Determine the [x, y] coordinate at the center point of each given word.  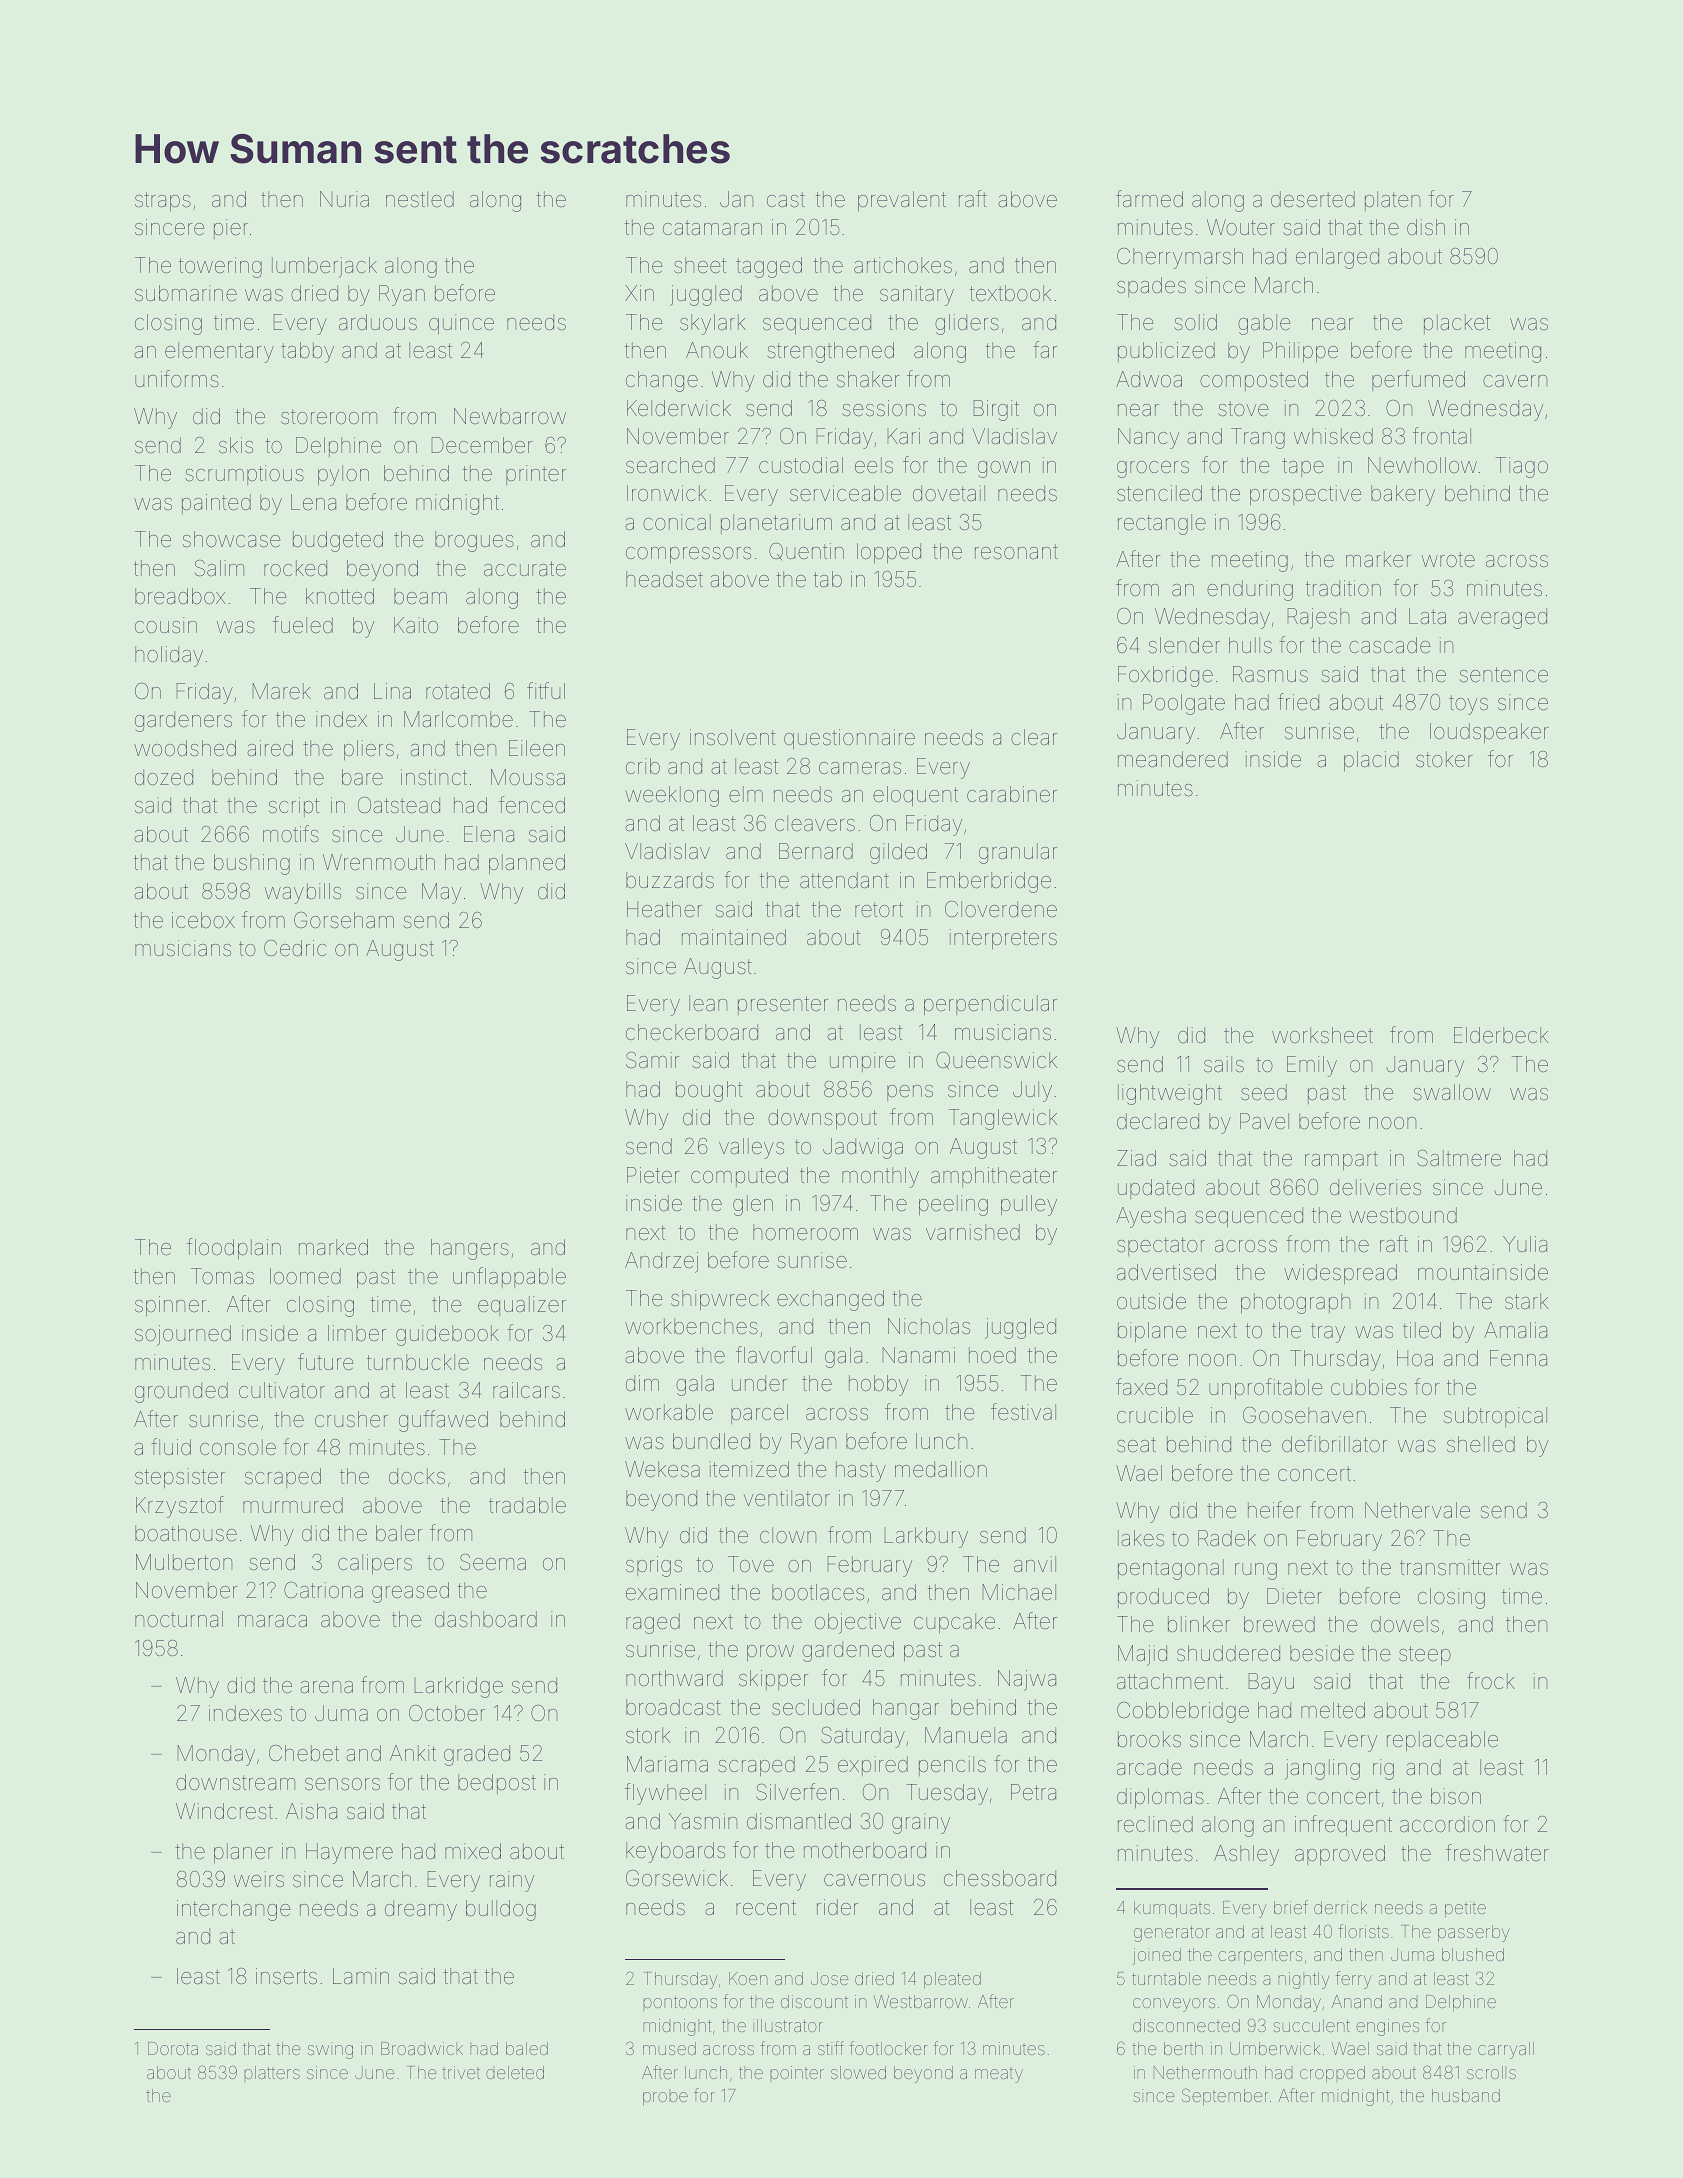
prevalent [902, 201]
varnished [973, 1232]
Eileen [537, 748]
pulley [1029, 1205]
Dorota [173, 2048]
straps [163, 202]
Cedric [295, 948]
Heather [664, 909]
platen [1392, 201]
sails [1224, 1064]
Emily [1312, 1066]
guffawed [443, 1421]
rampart [1341, 1161]
